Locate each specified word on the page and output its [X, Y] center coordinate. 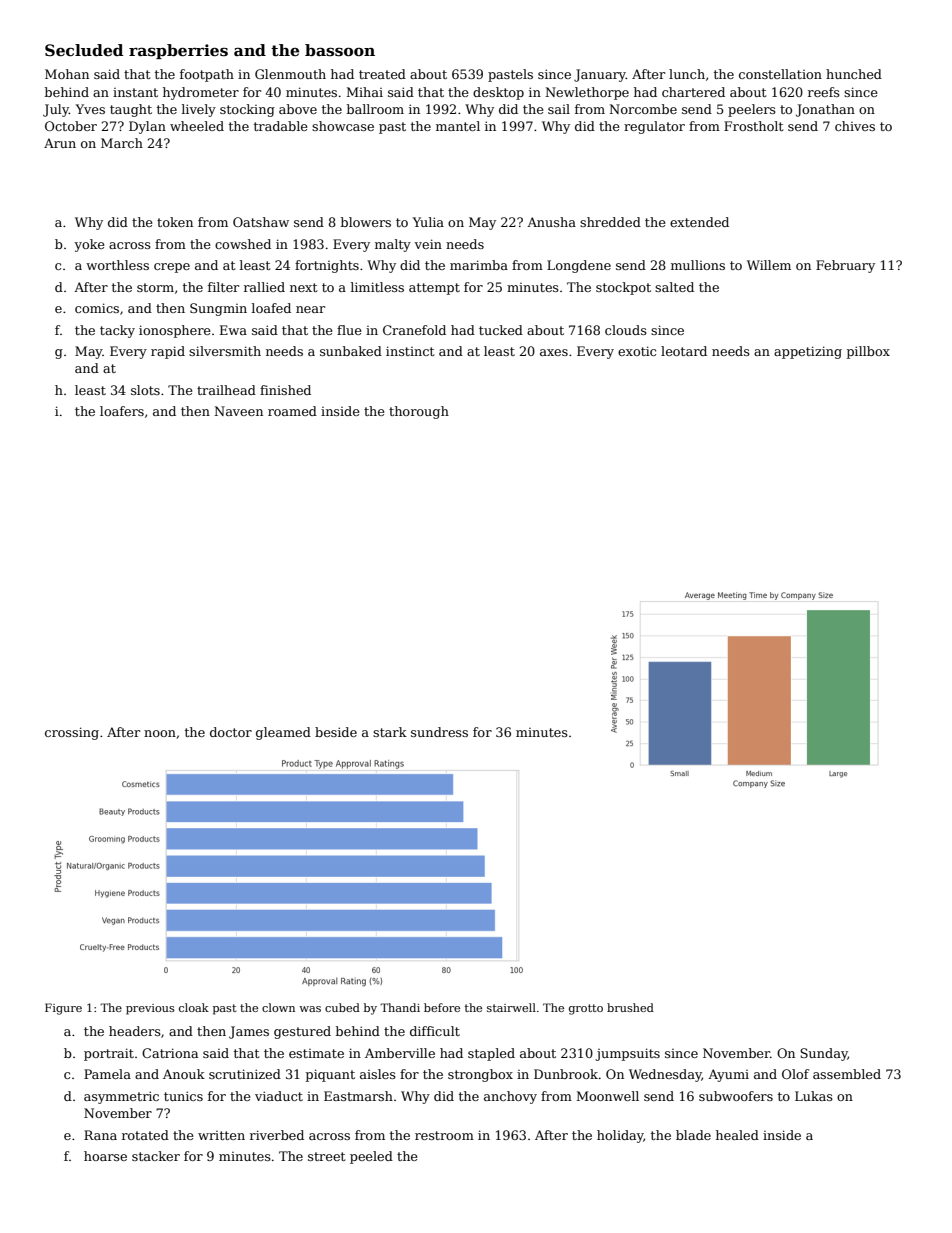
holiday [620, 1136]
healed [737, 1135]
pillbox [868, 352]
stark [390, 732]
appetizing [808, 352]
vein [428, 244]
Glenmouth [290, 74]
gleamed [283, 733]
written [221, 1135]
